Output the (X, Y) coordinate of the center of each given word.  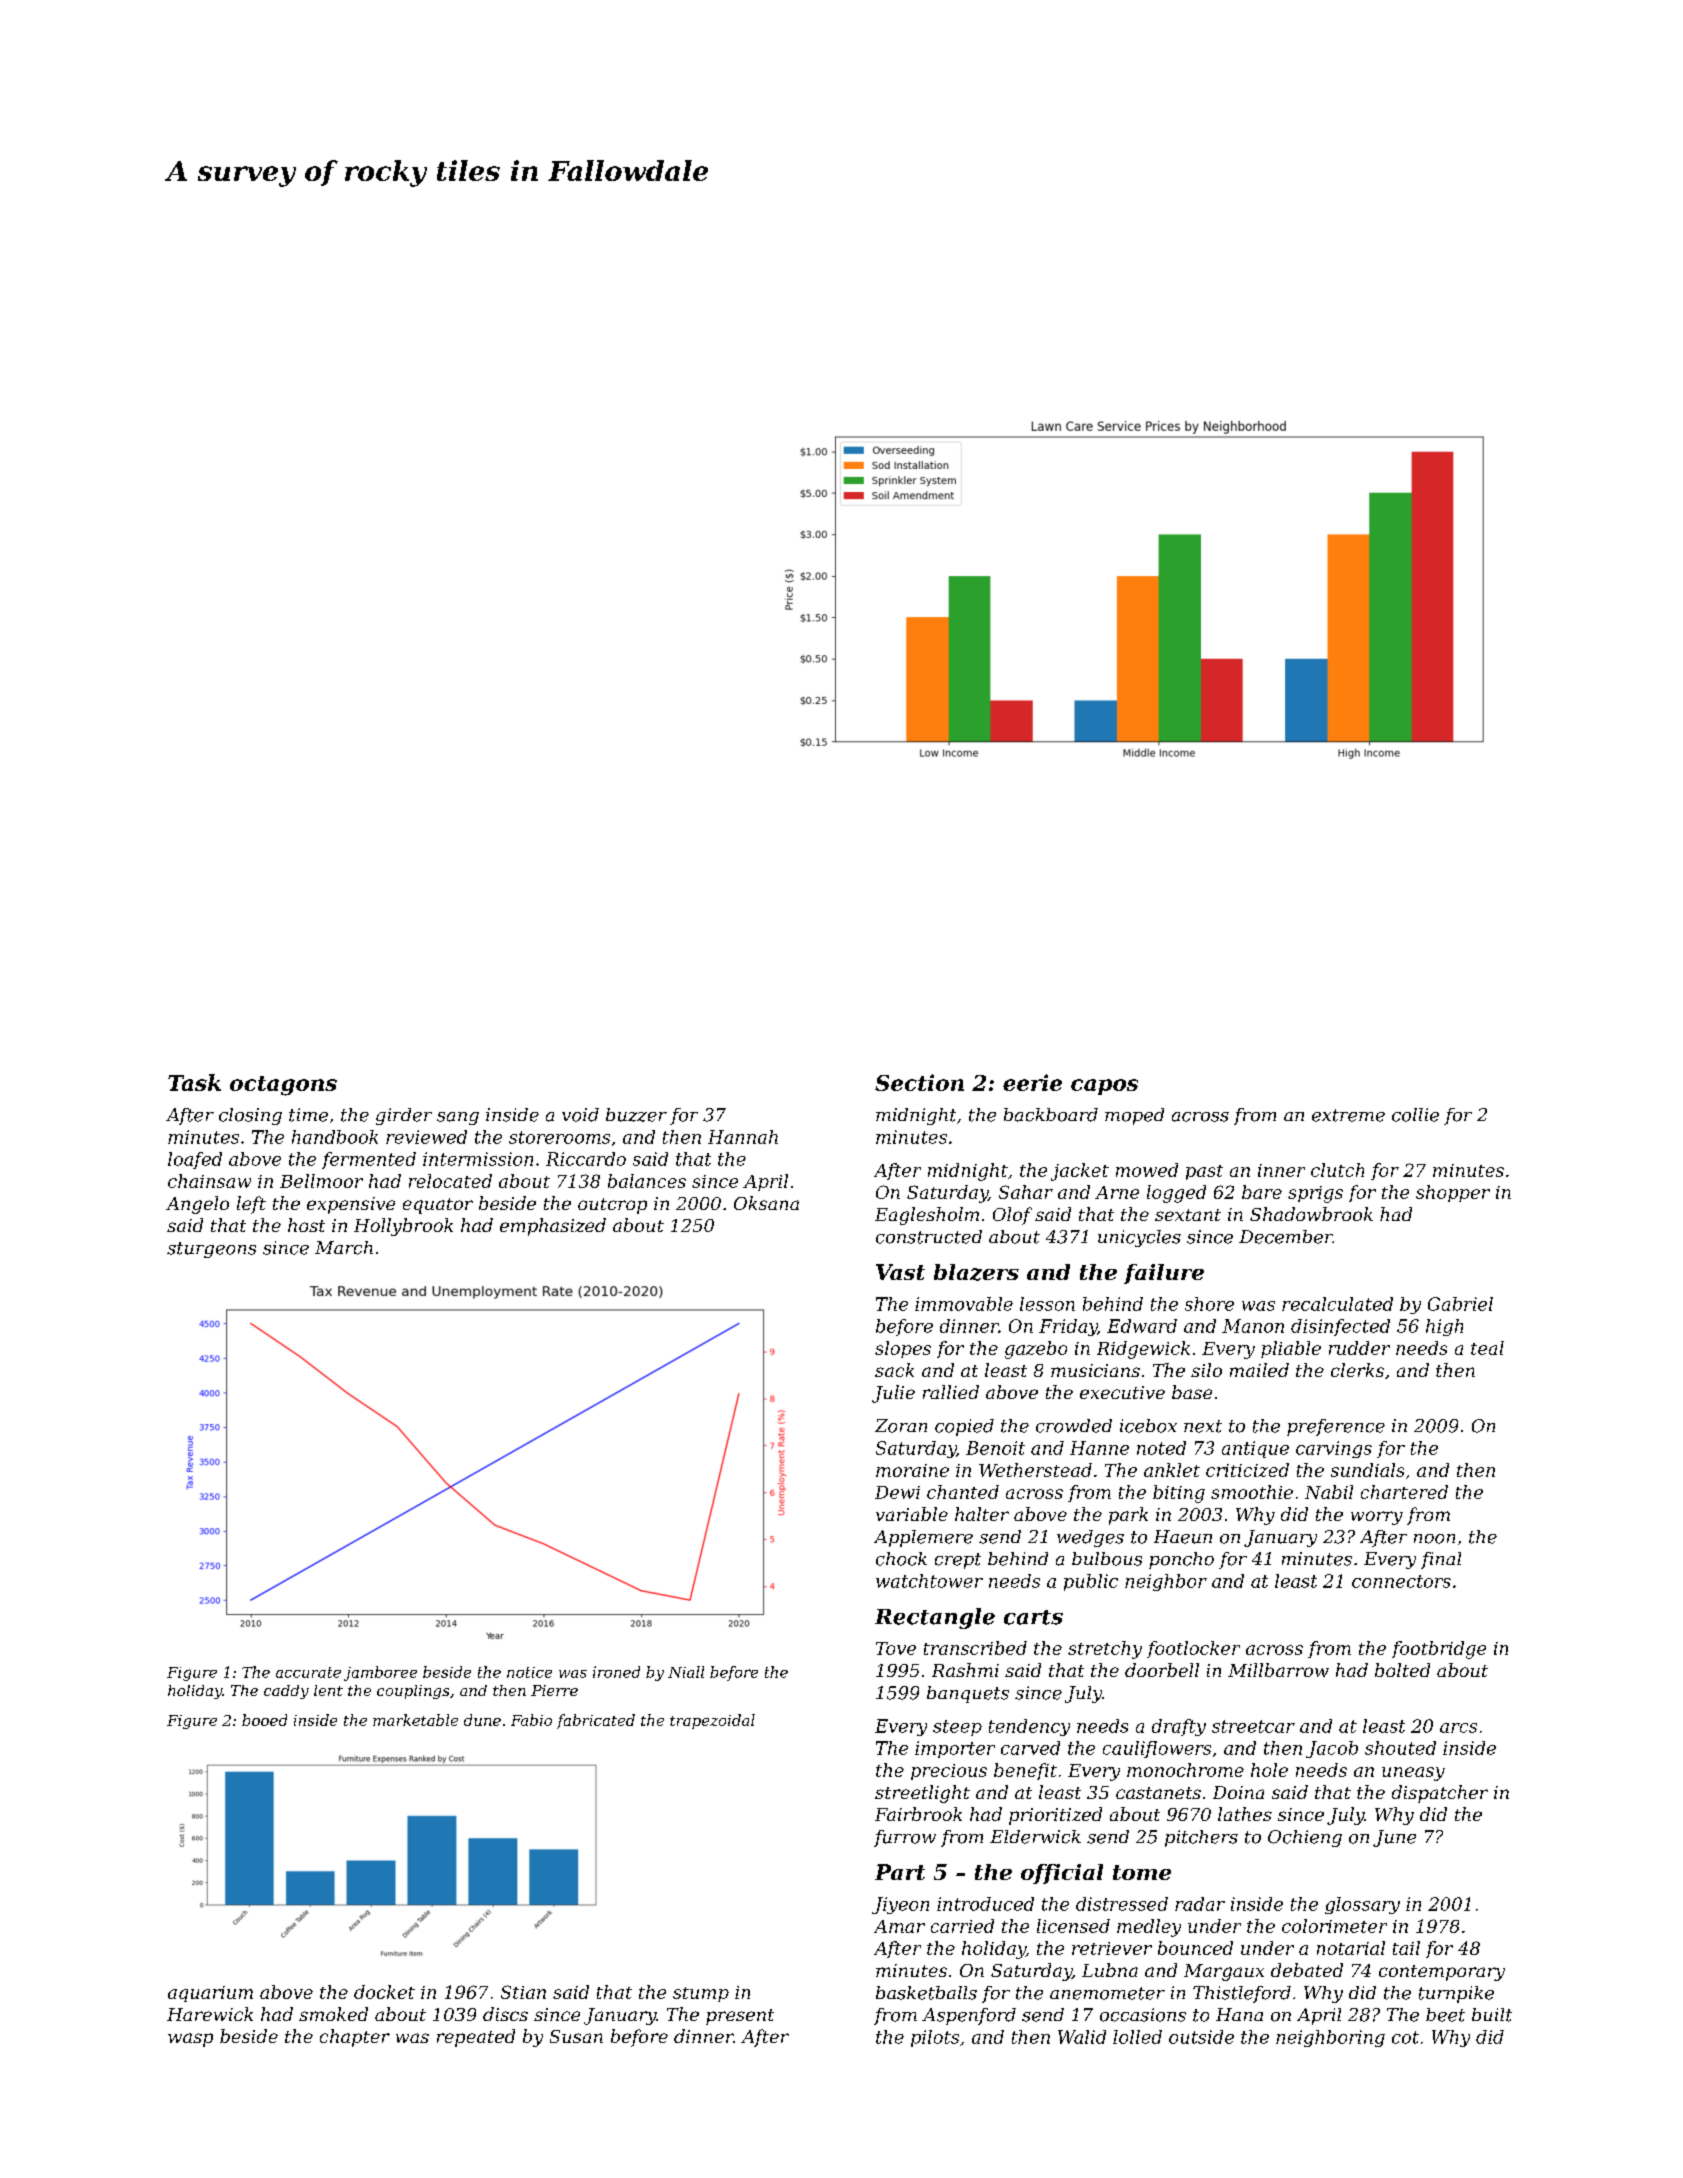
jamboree (380, 1673)
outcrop (612, 1206)
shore (1209, 1304)
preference (1336, 1427)
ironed (616, 1672)
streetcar (1253, 1726)
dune (482, 1720)
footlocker (1193, 1649)
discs (505, 2014)
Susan (576, 2036)
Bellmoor (321, 1181)
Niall (686, 1672)
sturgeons (211, 1250)
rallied (951, 1392)
